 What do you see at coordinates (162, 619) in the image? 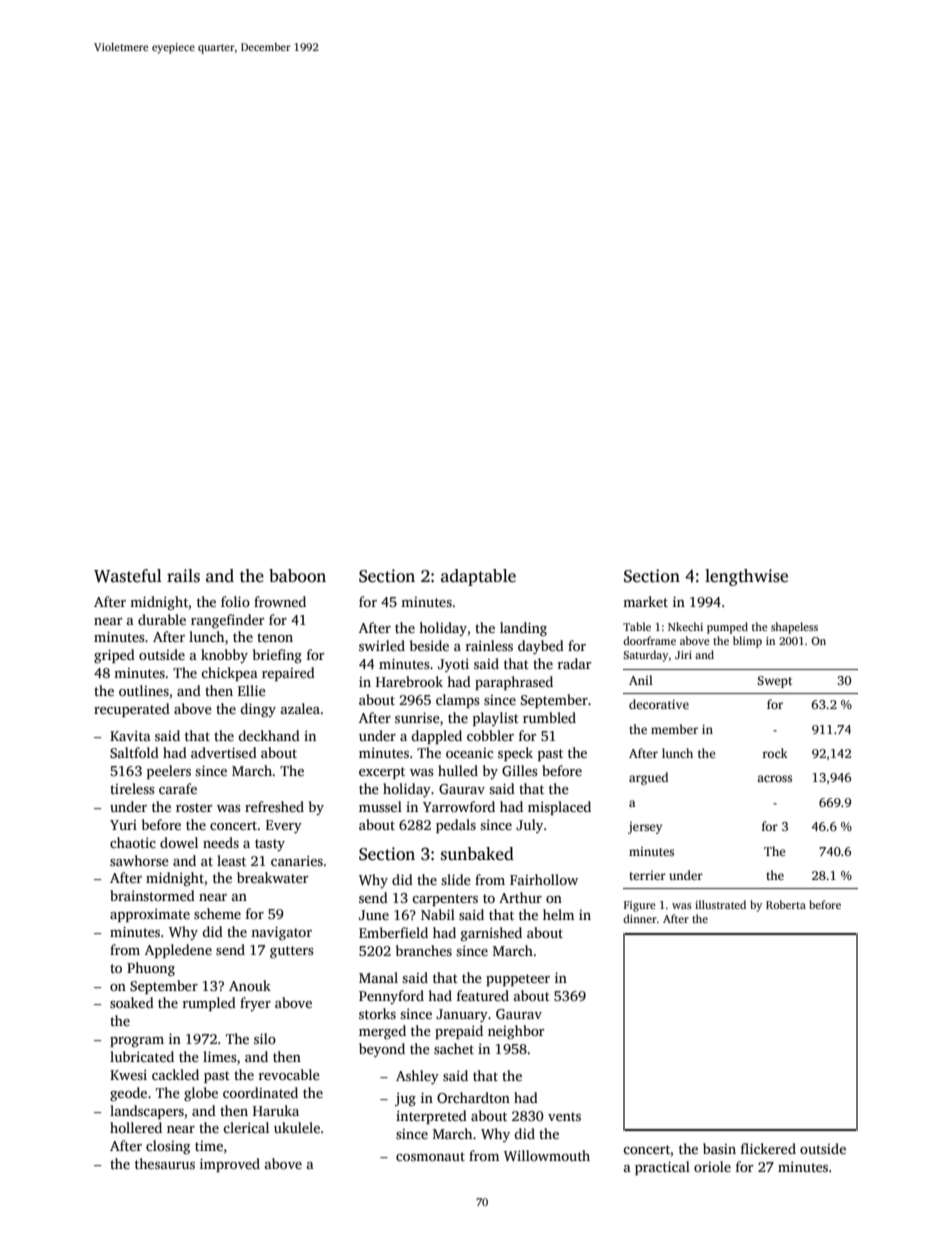
I see `durable` at bounding box center [162, 619].
